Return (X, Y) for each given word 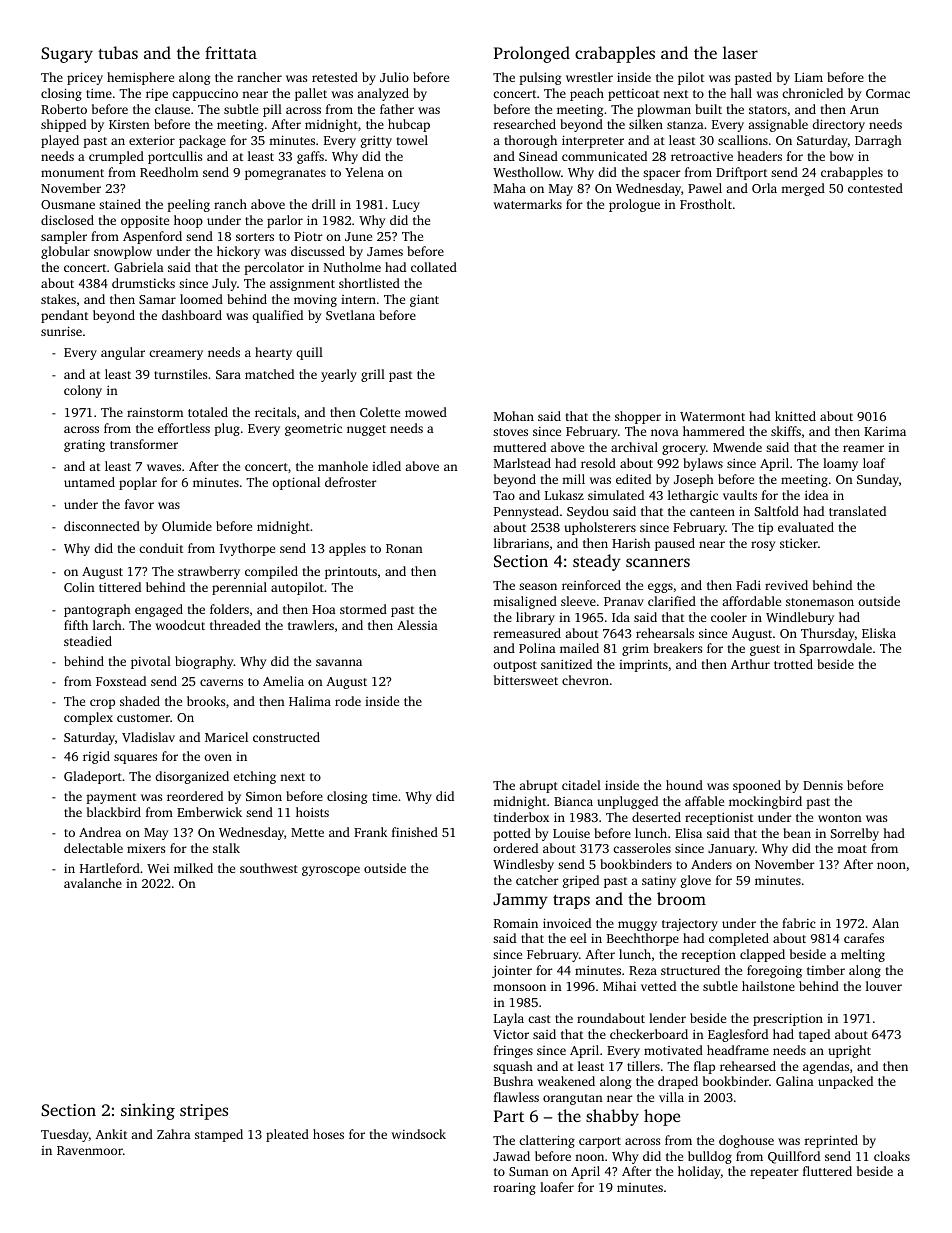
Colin (79, 587)
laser (740, 52)
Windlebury (800, 618)
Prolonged (532, 54)
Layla (509, 1019)
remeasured (527, 633)
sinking (148, 1111)
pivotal (151, 662)
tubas (118, 52)
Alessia (417, 625)
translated (857, 511)
